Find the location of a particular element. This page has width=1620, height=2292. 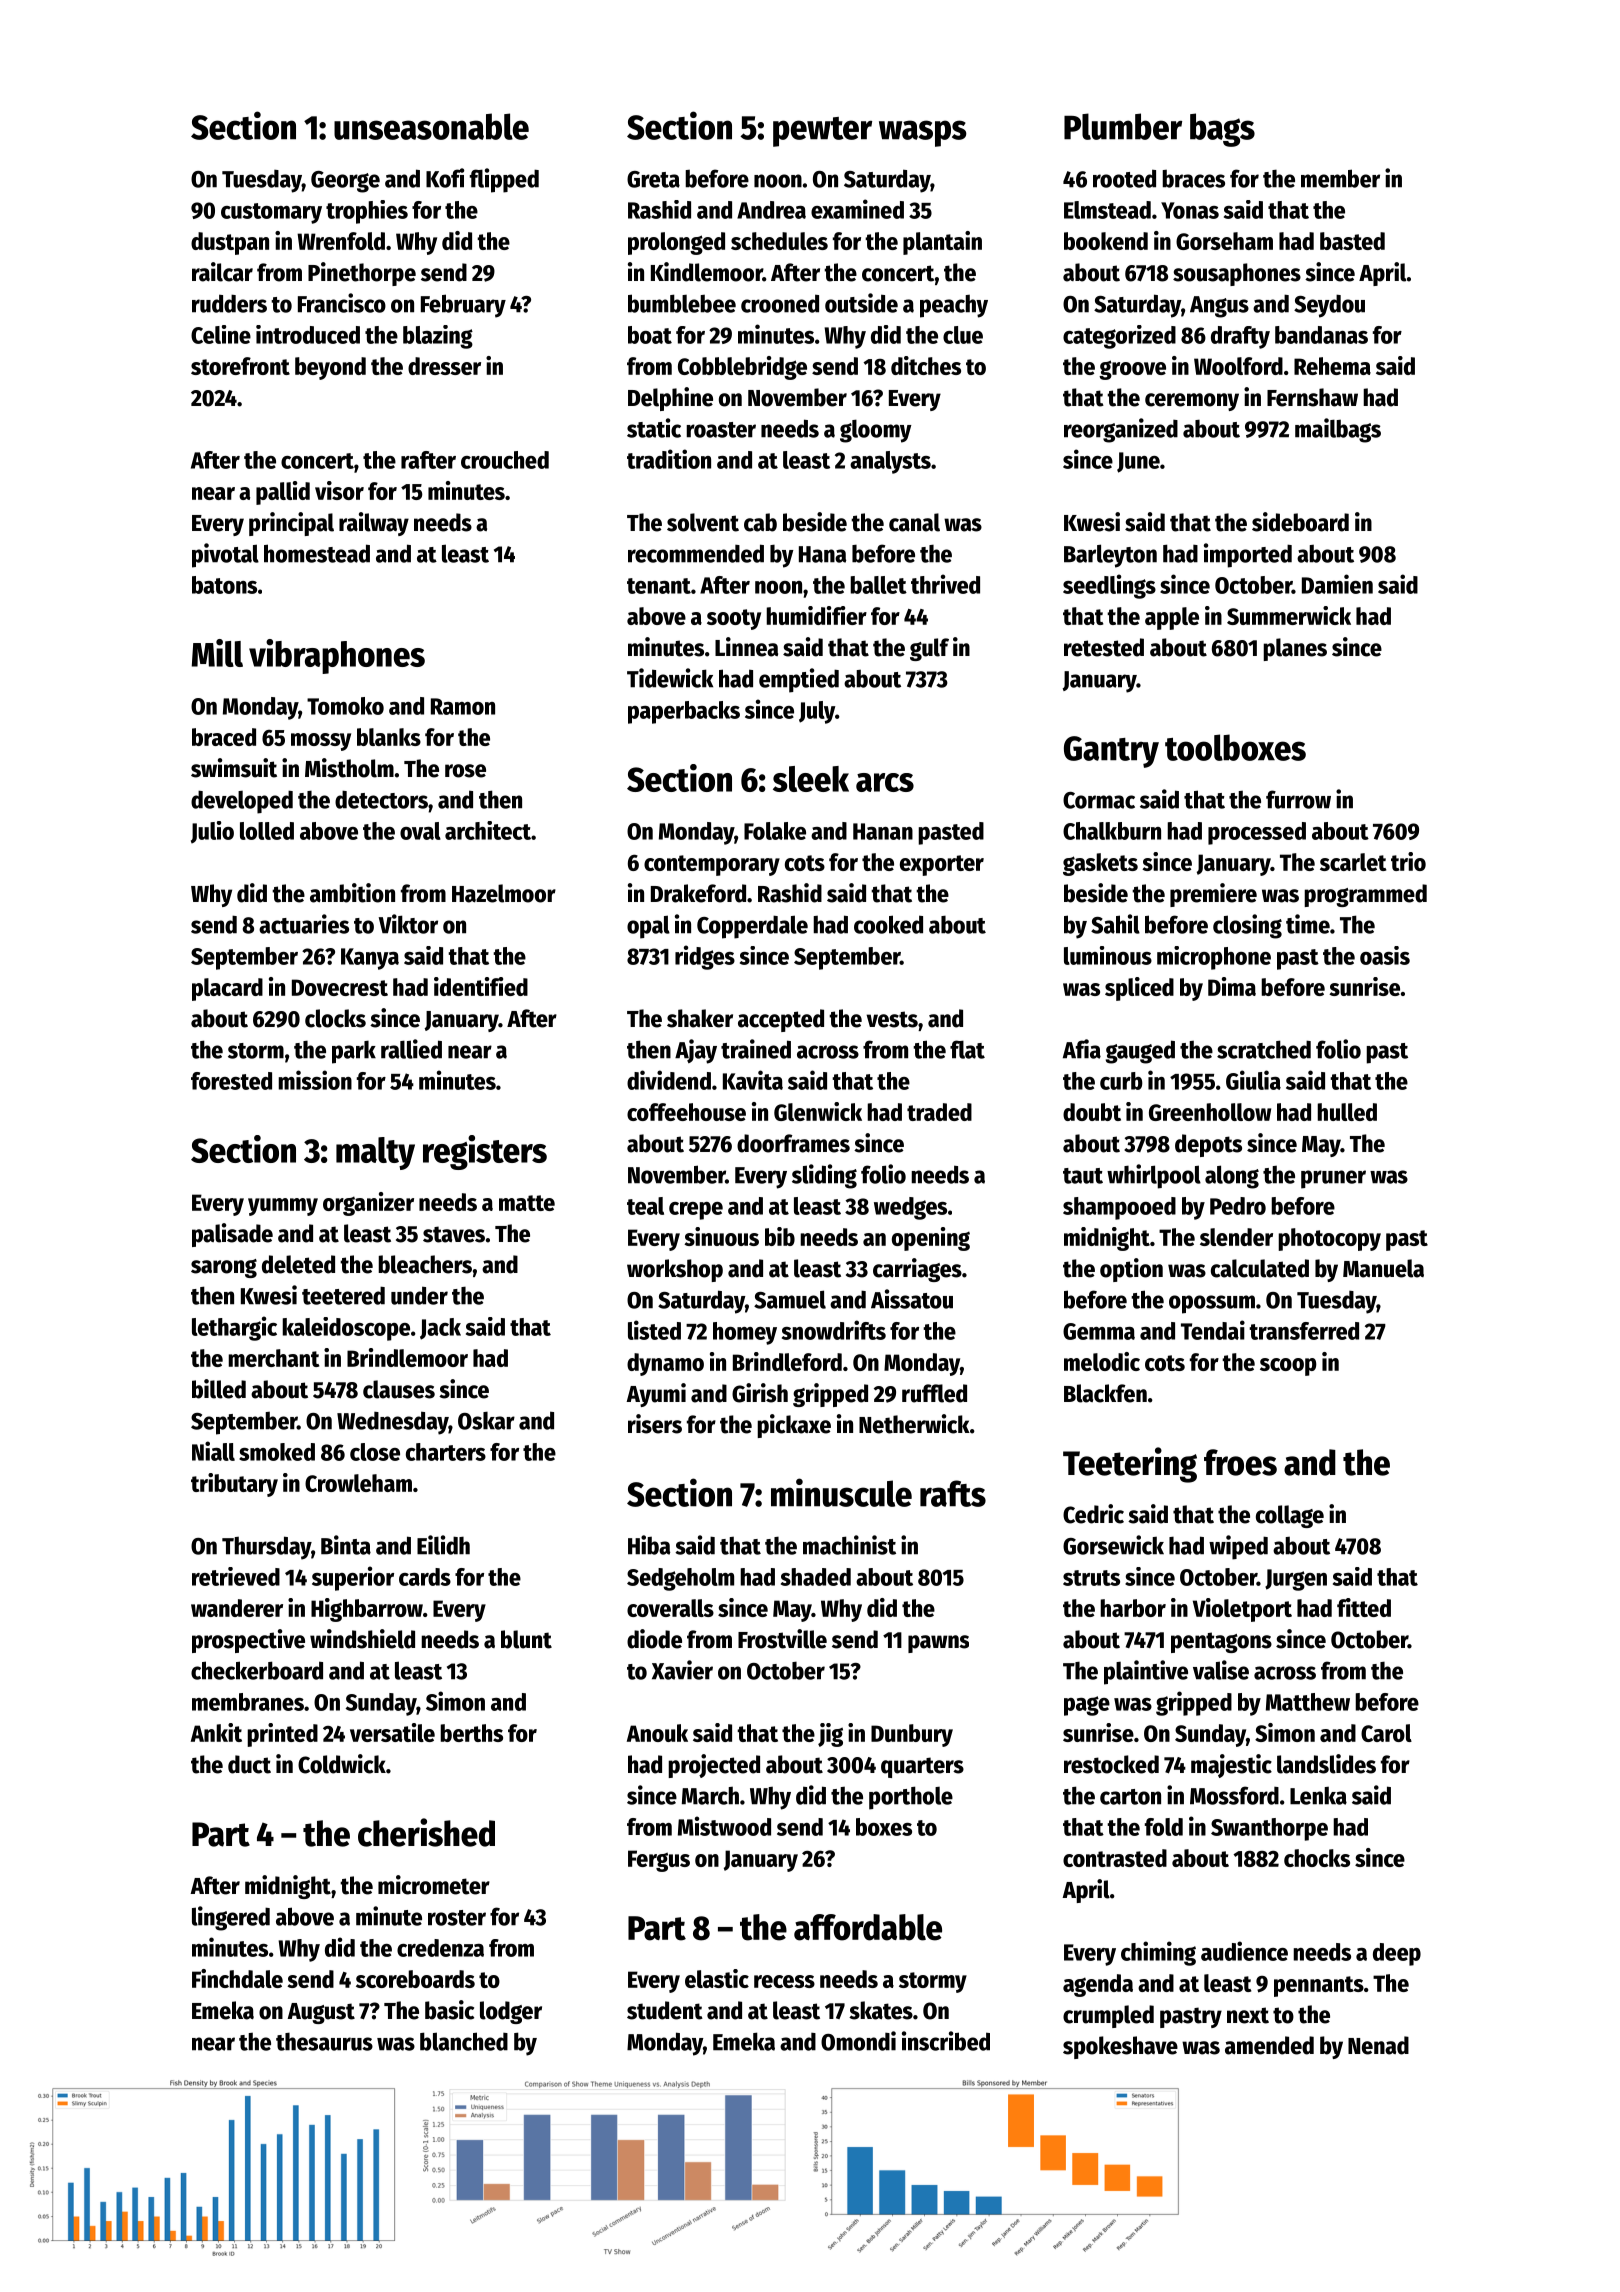

Plumber is located at coordinates (1123, 126).
